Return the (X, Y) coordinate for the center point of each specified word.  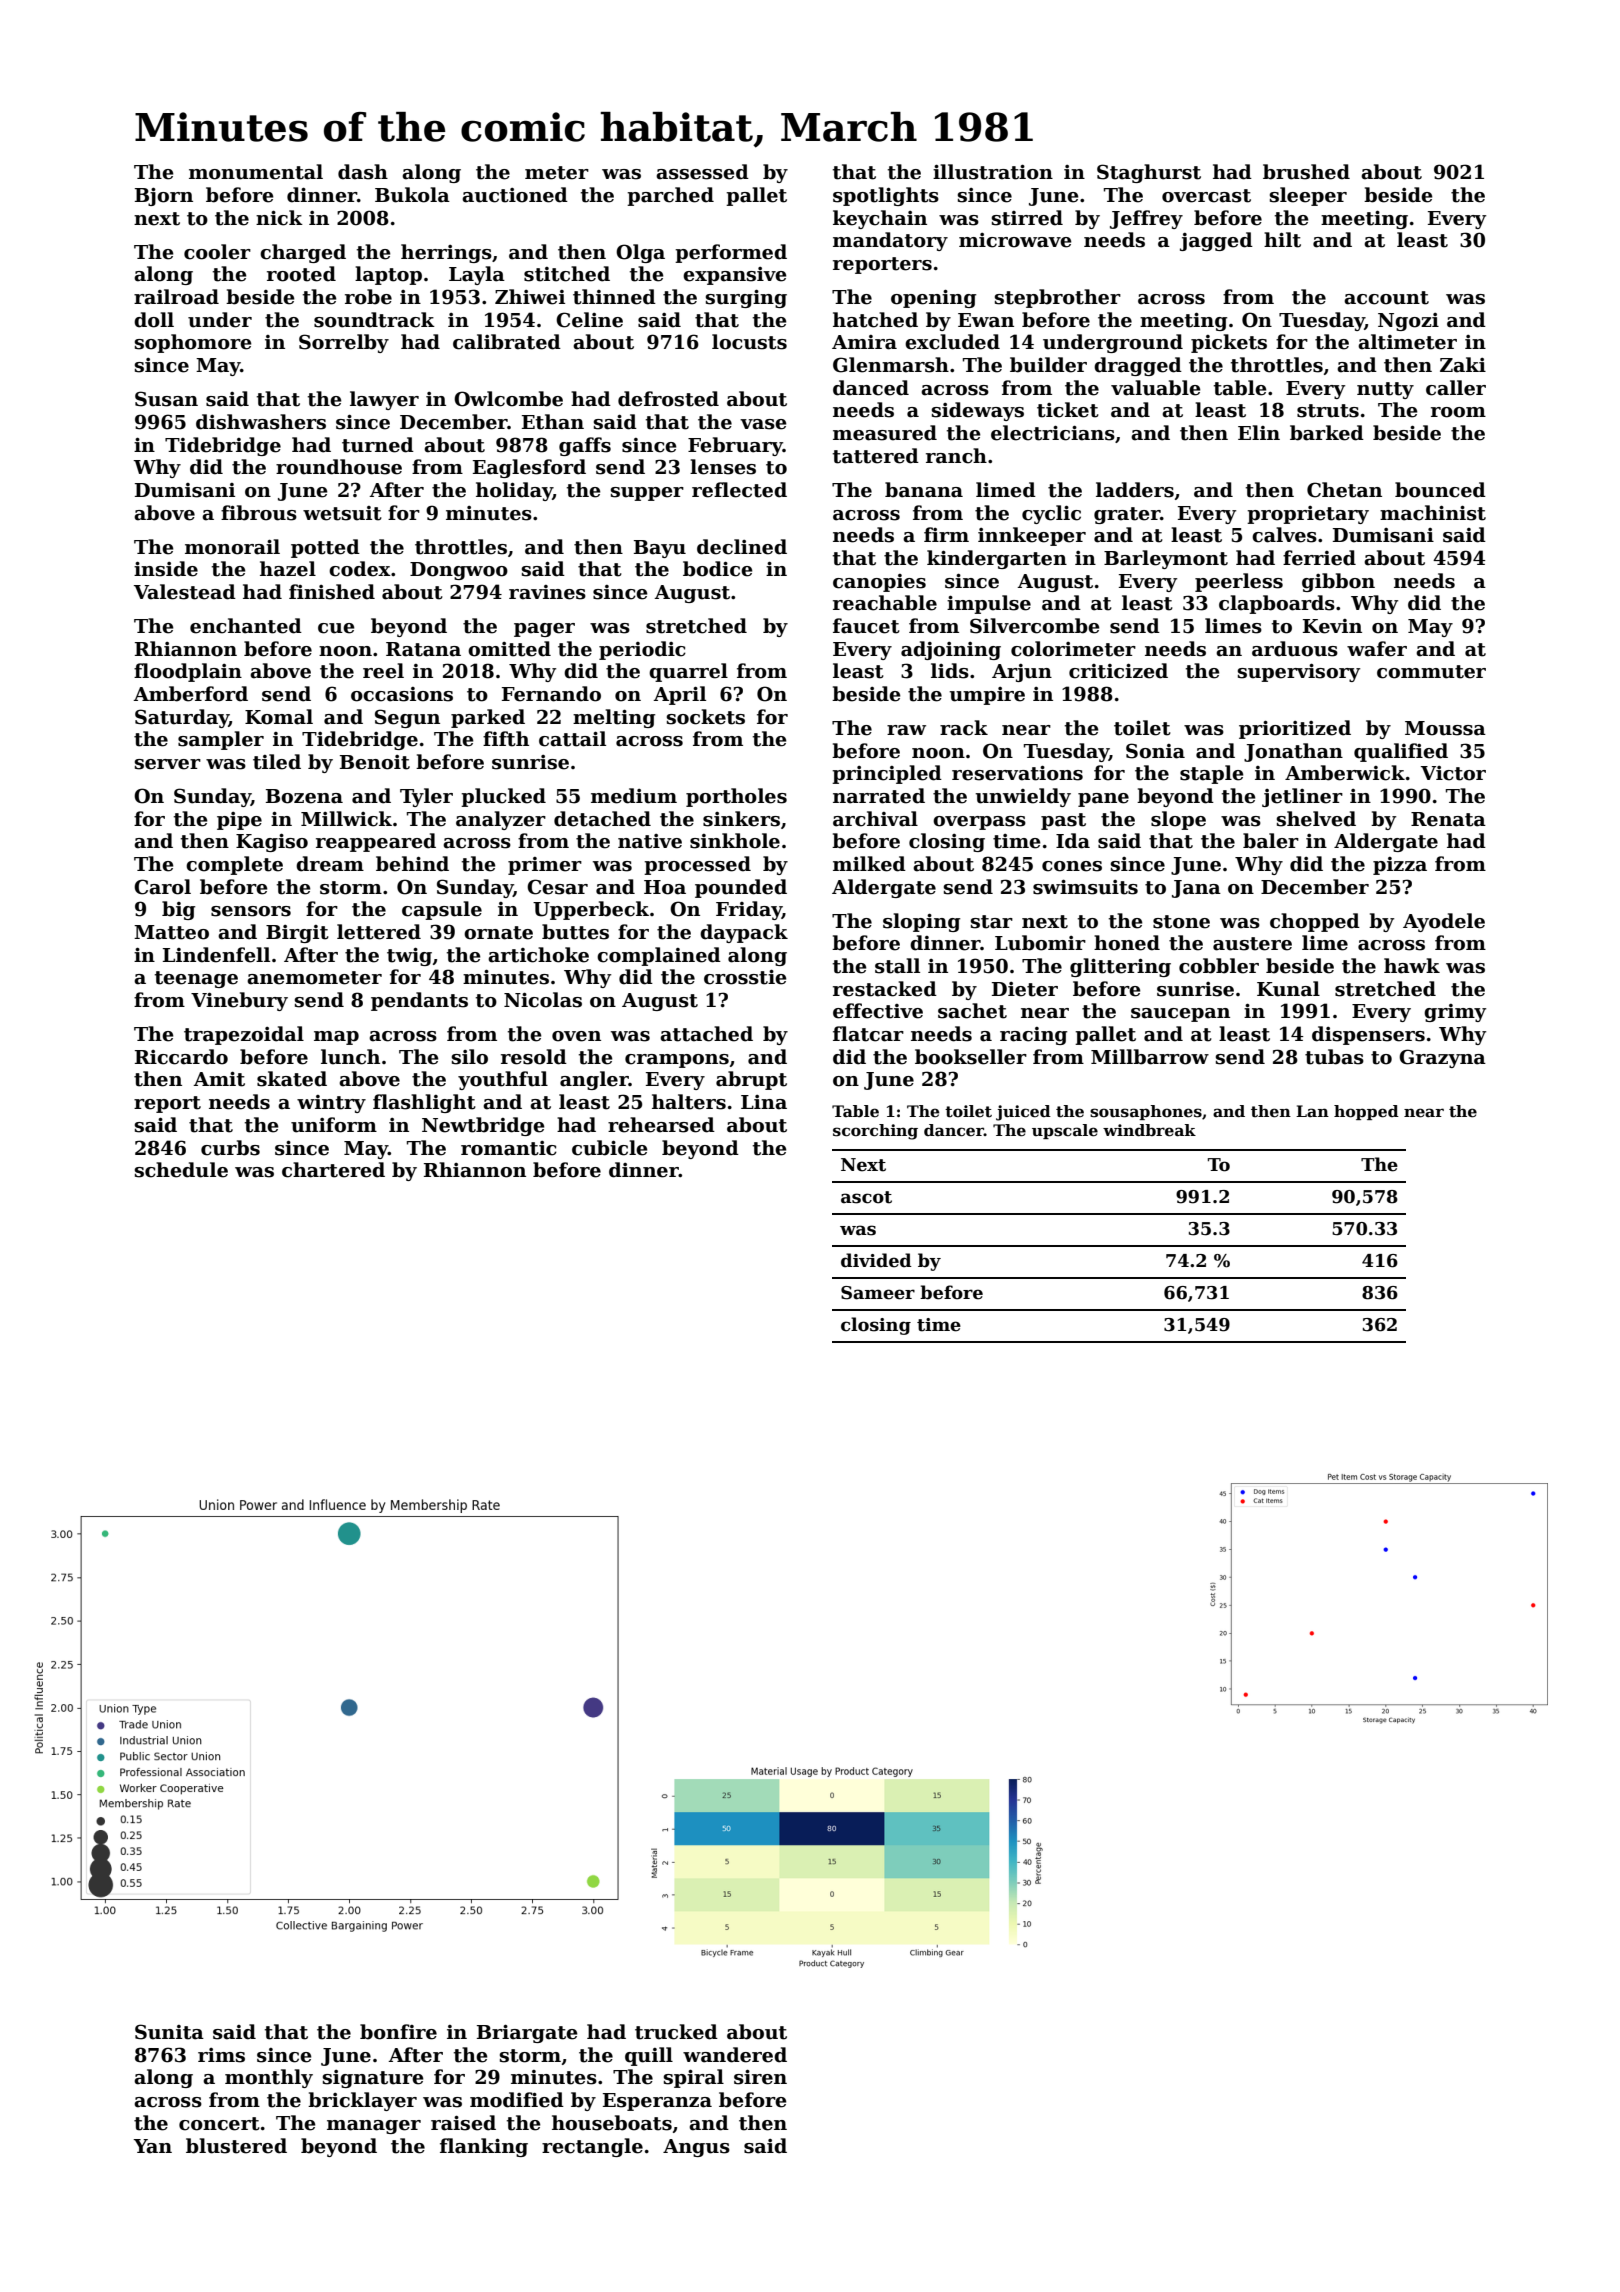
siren (760, 2077)
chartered (333, 1170)
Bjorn (164, 196)
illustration (993, 172)
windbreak (1149, 1130)
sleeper (1308, 196)
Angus (696, 2148)
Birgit (297, 934)
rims (221, 2055)
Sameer (878, 1293)
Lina (764, 1102)
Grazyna (1442, 1058)
